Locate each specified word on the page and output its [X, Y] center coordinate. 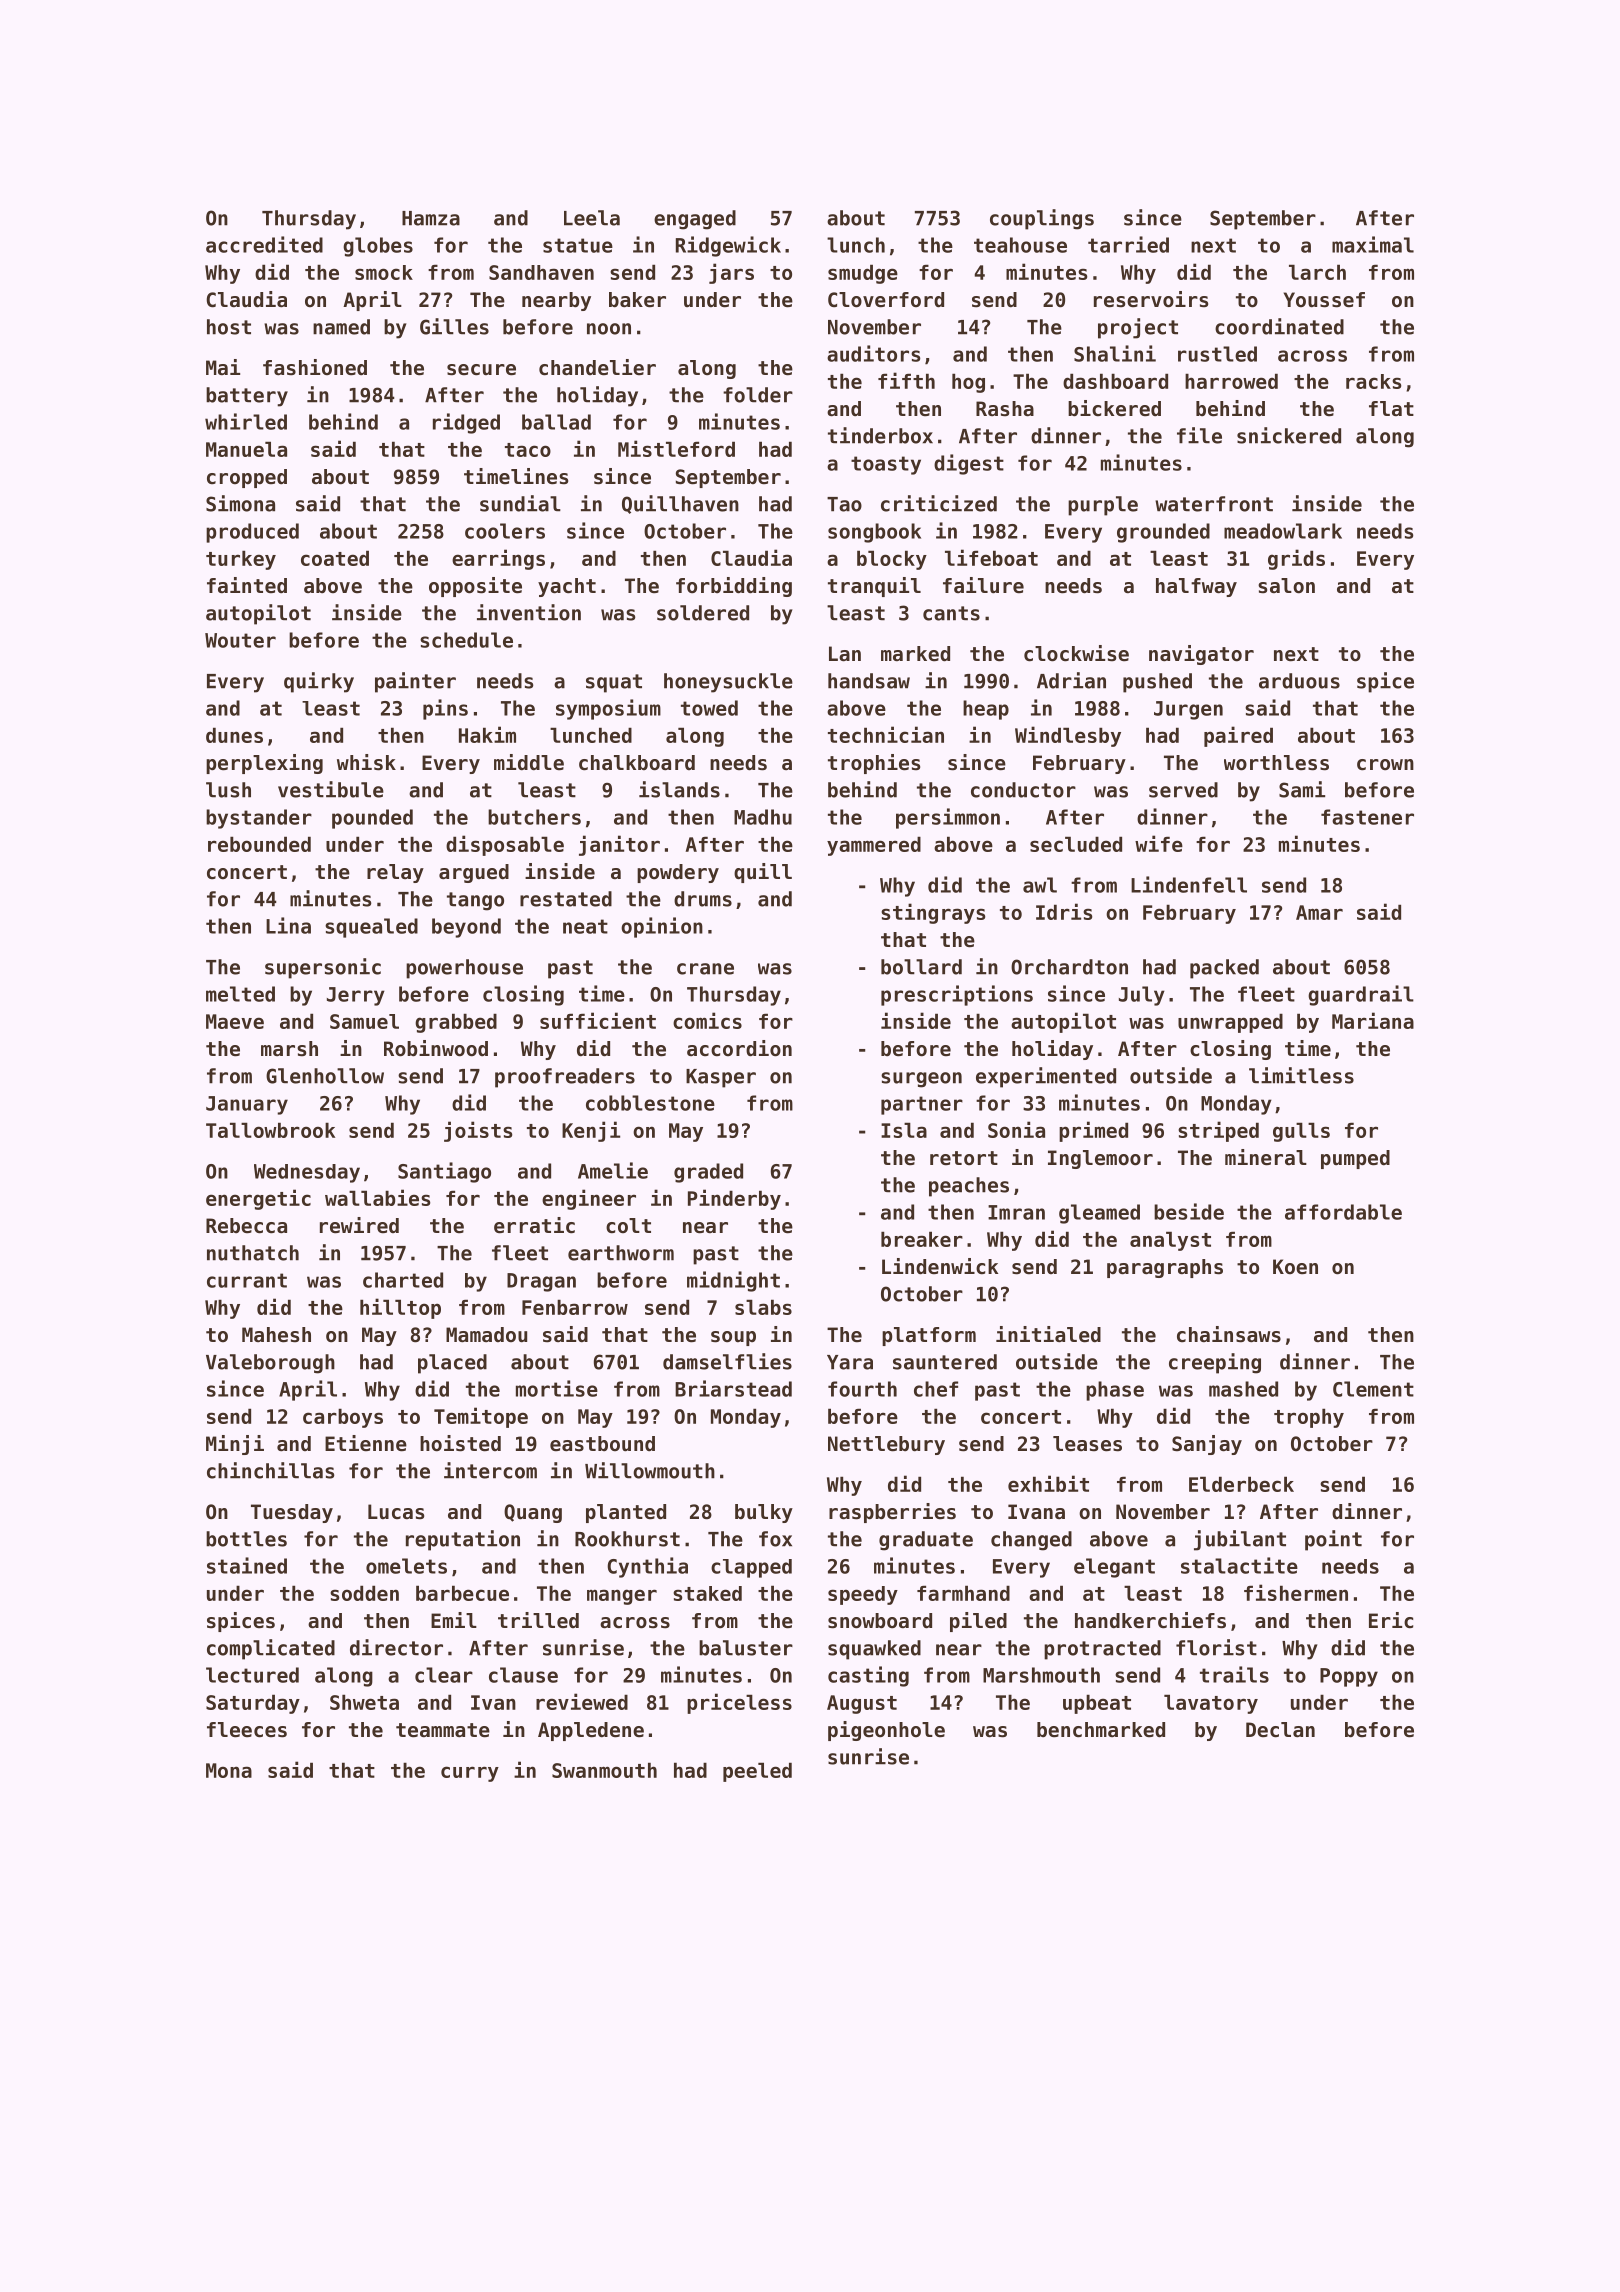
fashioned [315, 367]
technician [886, 734]
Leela [592, 218]
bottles [246, 1539]
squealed [371, 928]
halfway [1196, 587]
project [1138, 328]
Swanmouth [604, 1770]
